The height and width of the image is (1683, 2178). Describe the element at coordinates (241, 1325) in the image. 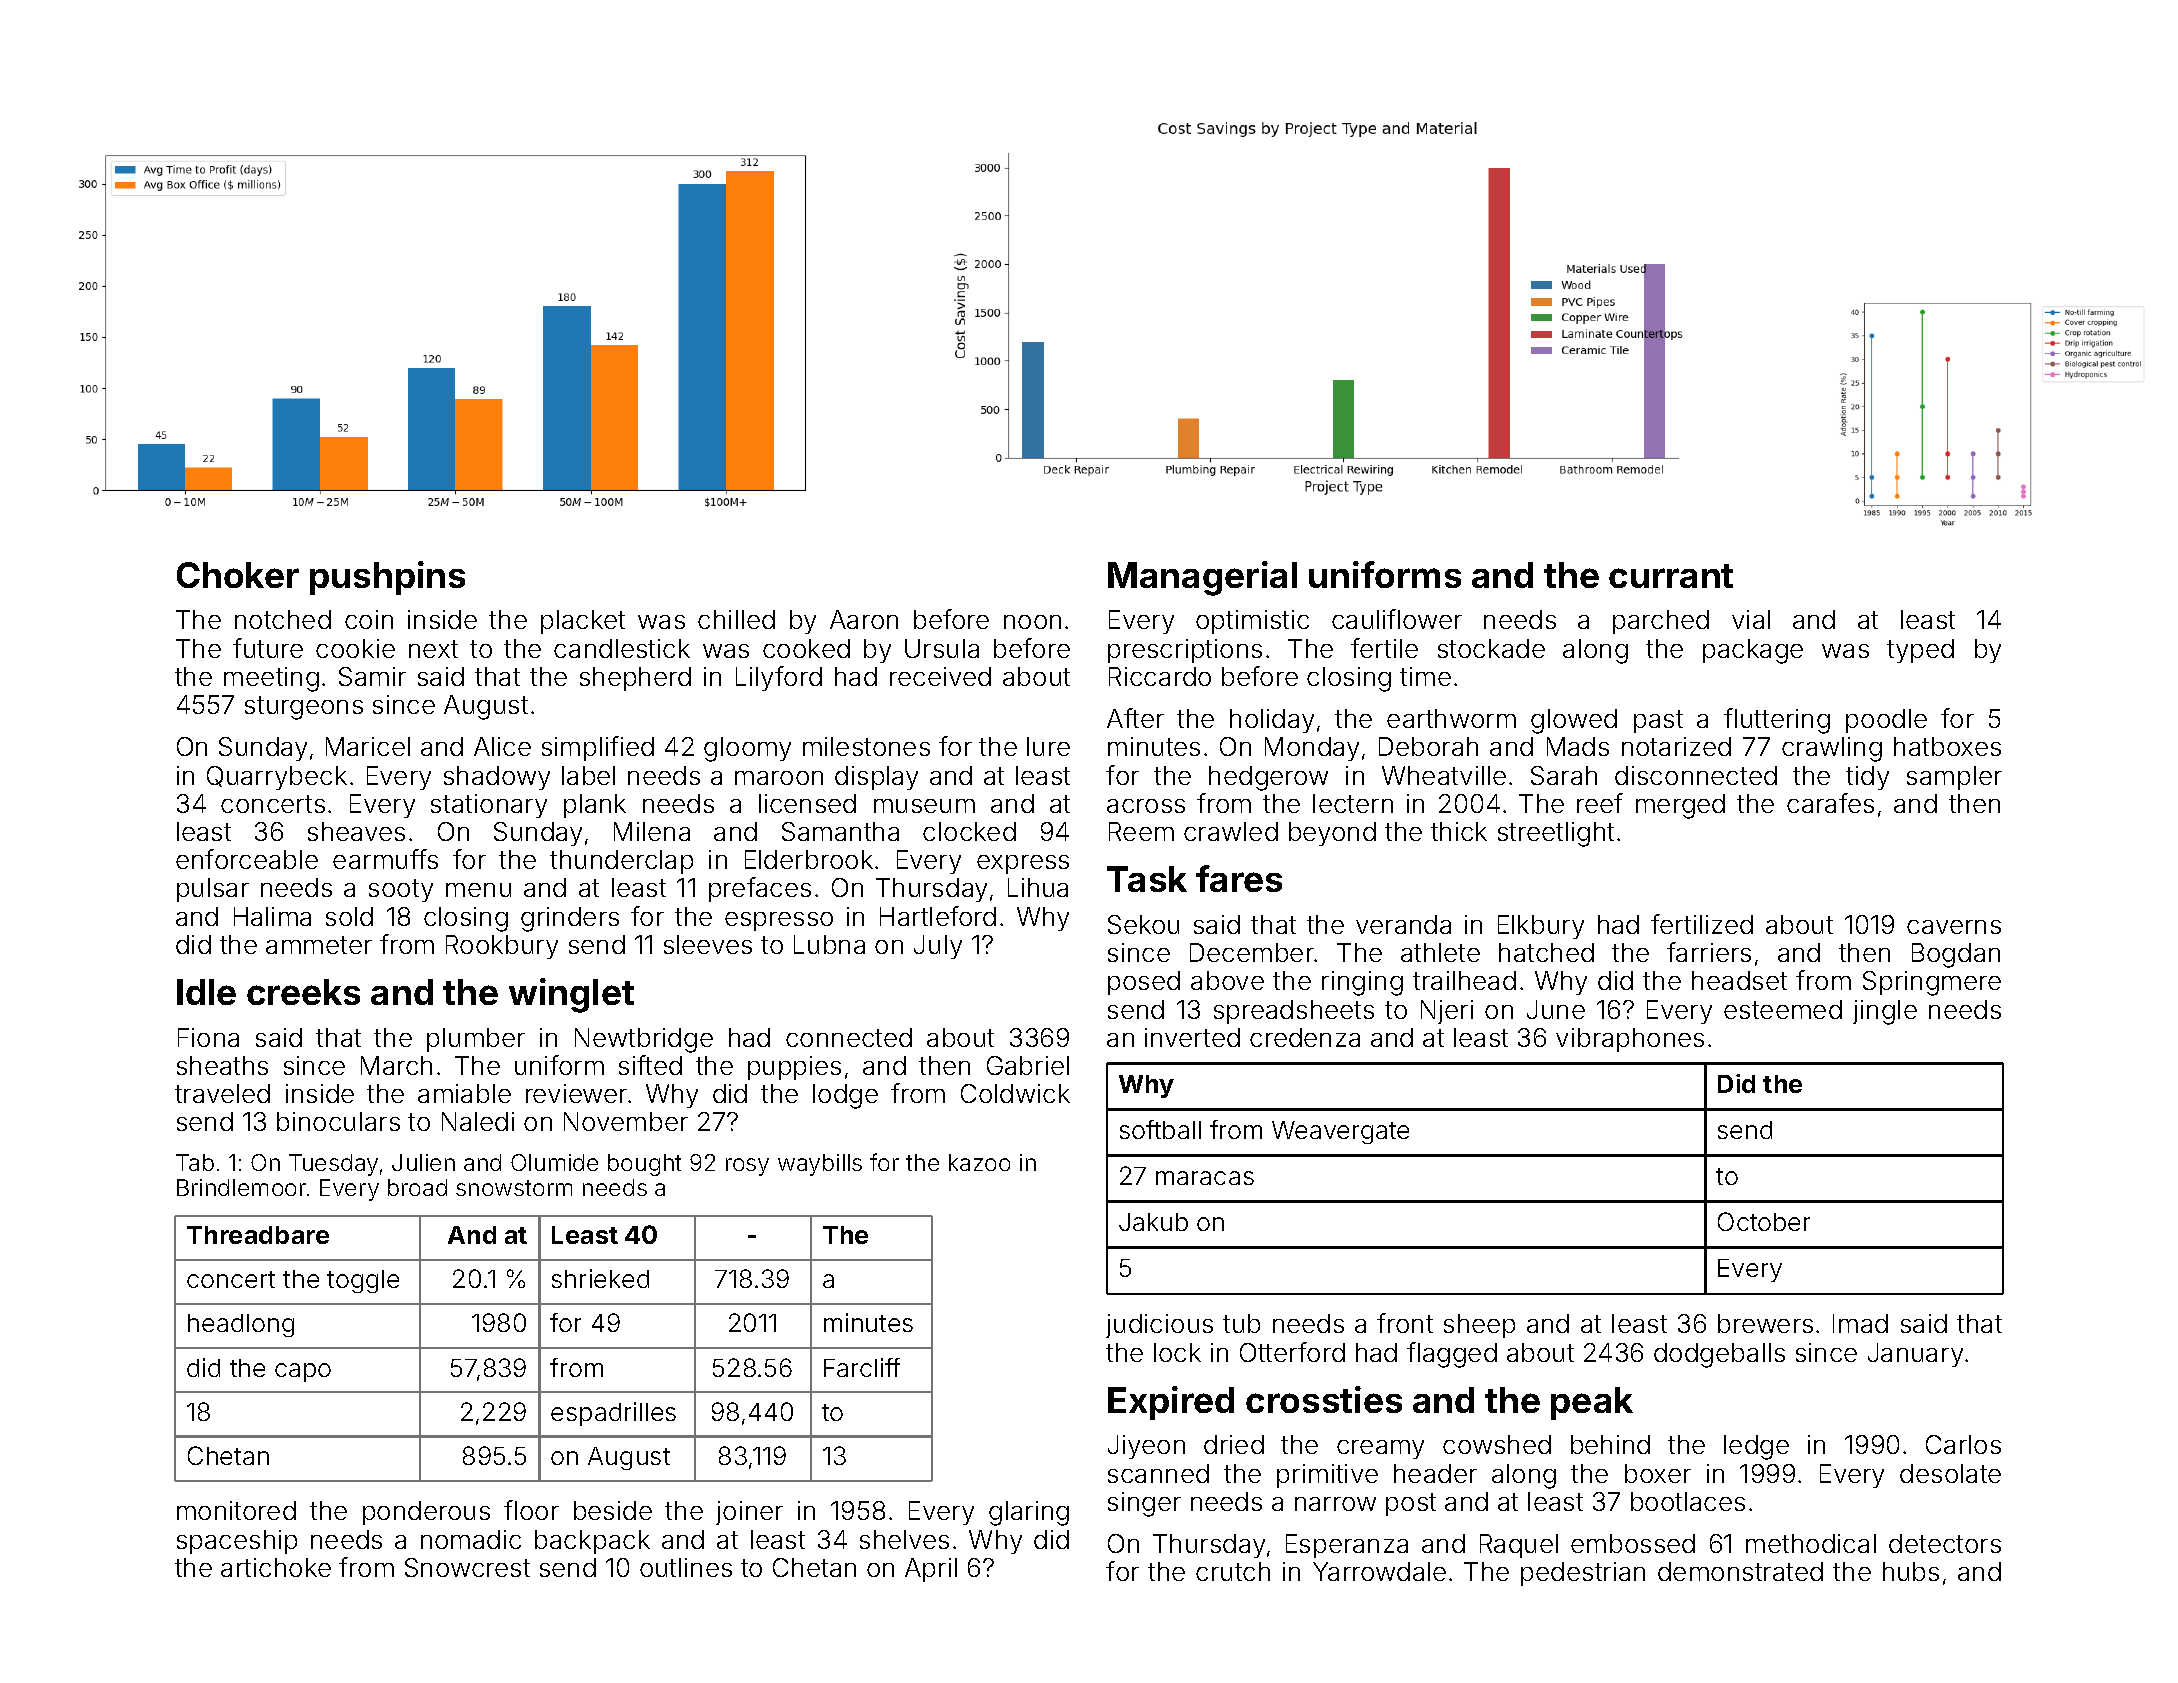

I see `headlong` at that location.
